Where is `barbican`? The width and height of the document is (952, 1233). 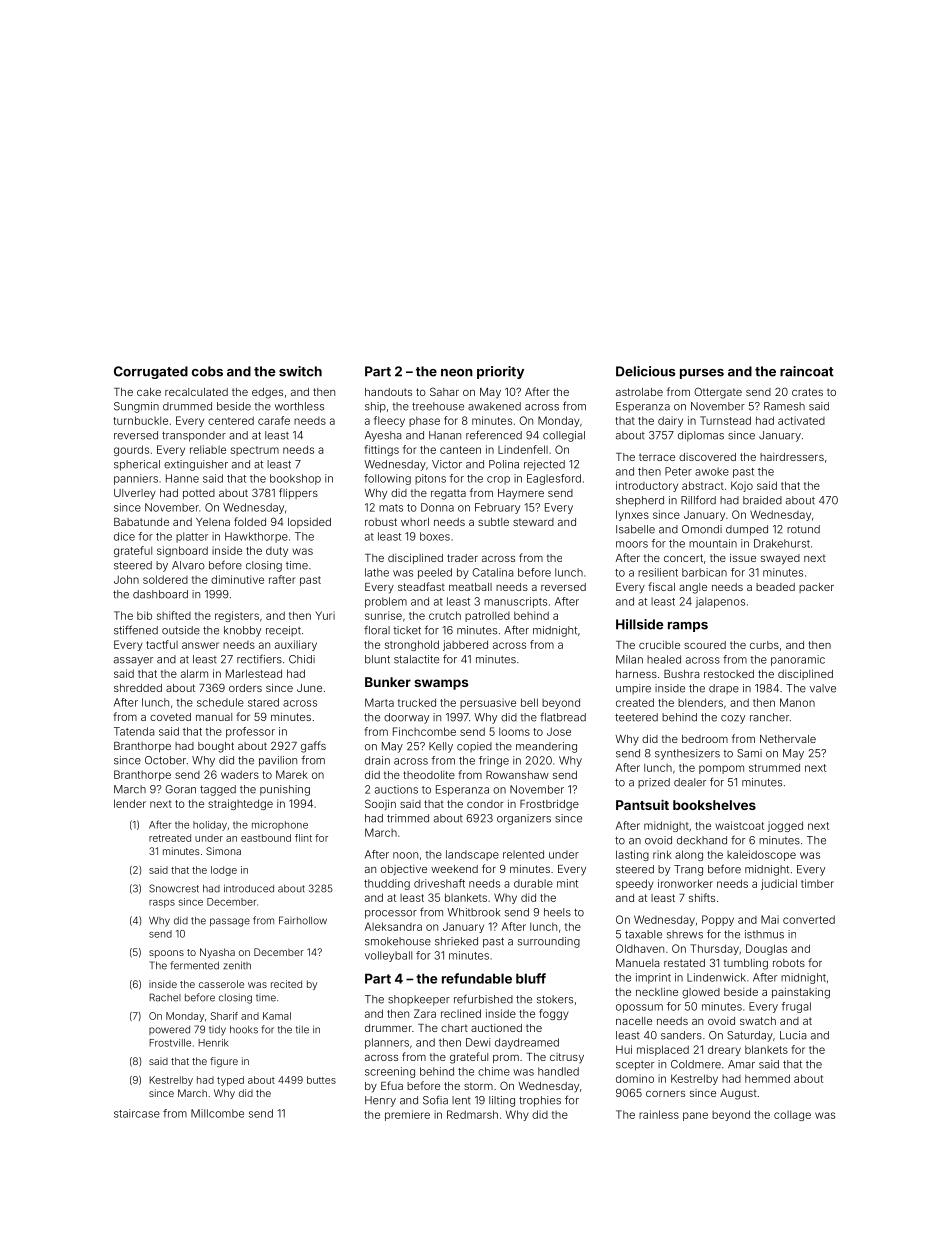 barbican is located at coordinates (704, 572).
